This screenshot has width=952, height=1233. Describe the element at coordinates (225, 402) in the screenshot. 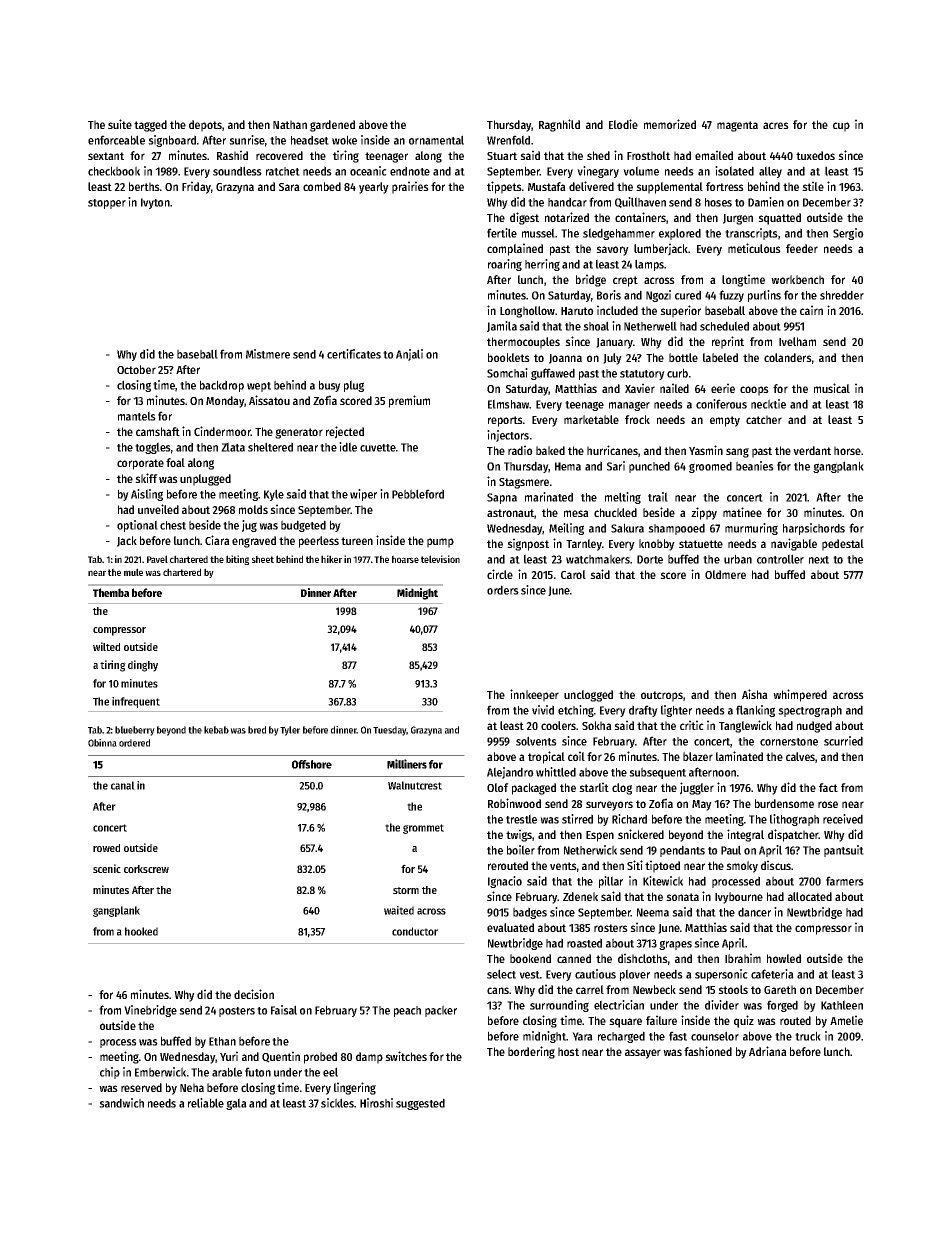

I see `Monday` at that location.
